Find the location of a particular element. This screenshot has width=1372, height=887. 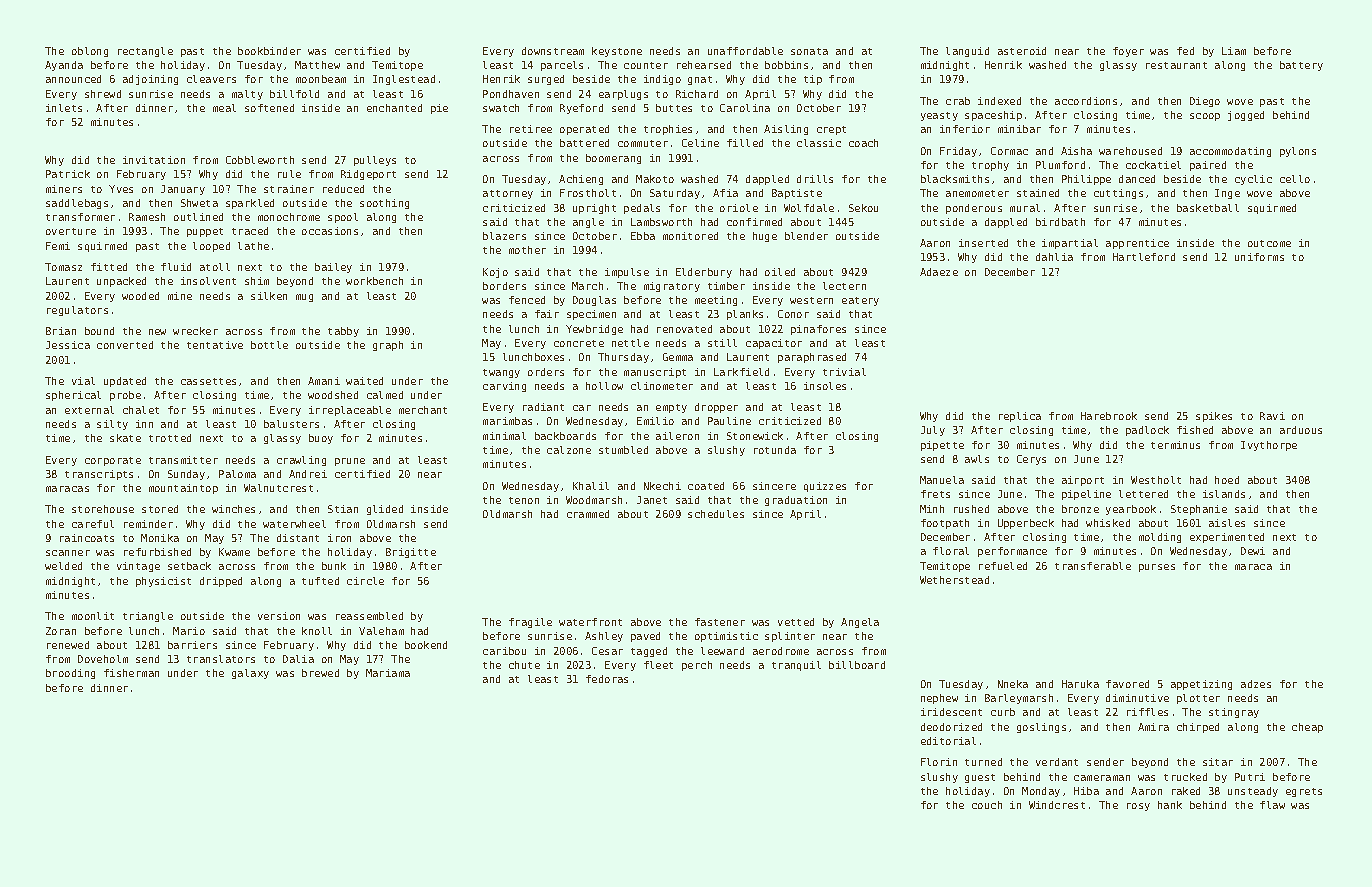

bunk is located at coordinates (334, 566).
